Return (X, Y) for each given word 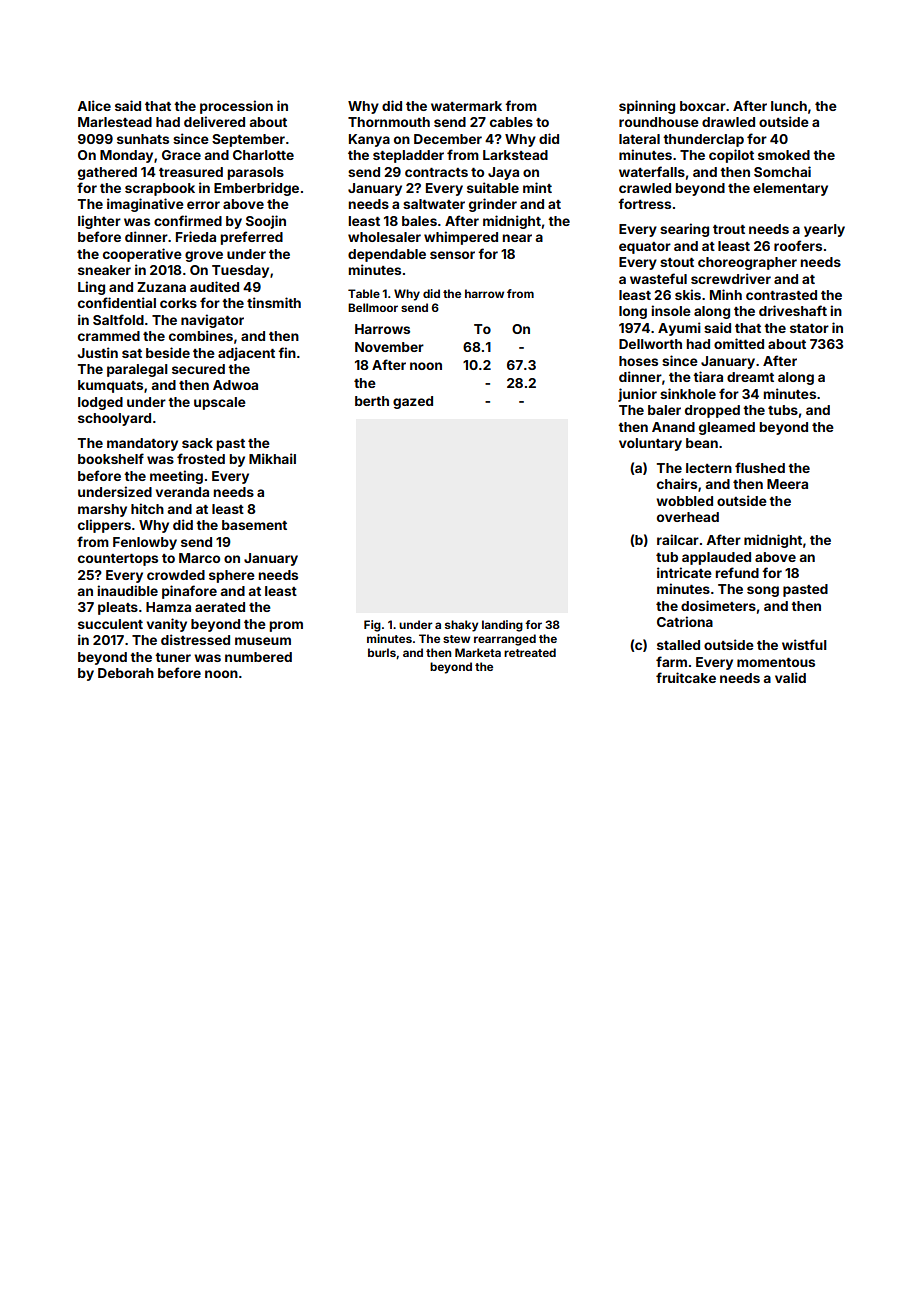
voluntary (650, 444)
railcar (678, 539)
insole (671, 310)
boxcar (703, 106)
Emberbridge (256, 189)
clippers (104, 526)
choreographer (747, 263)
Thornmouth (389, 122)
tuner (173, 657)
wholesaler (384, 237)
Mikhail (272, 458)
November (389, 347)
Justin (97, 352)
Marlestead (115, 122)
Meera (787, 484)
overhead (688, 517)
